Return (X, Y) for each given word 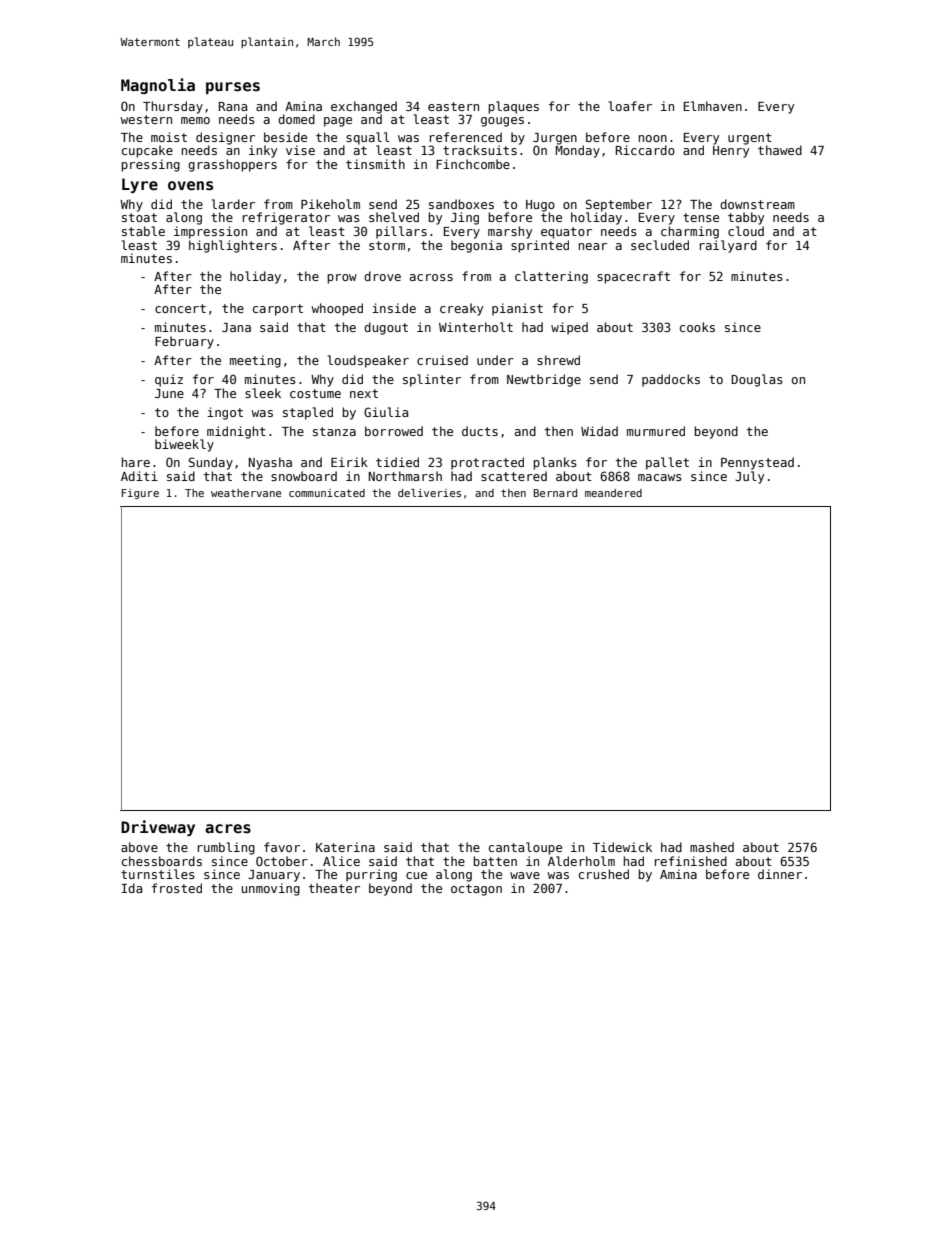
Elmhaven (713, 106)
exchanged (364, 107)
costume (315, 393)
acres (228, 828)
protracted (487, 463)
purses (233, 88)
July (749, 477)
